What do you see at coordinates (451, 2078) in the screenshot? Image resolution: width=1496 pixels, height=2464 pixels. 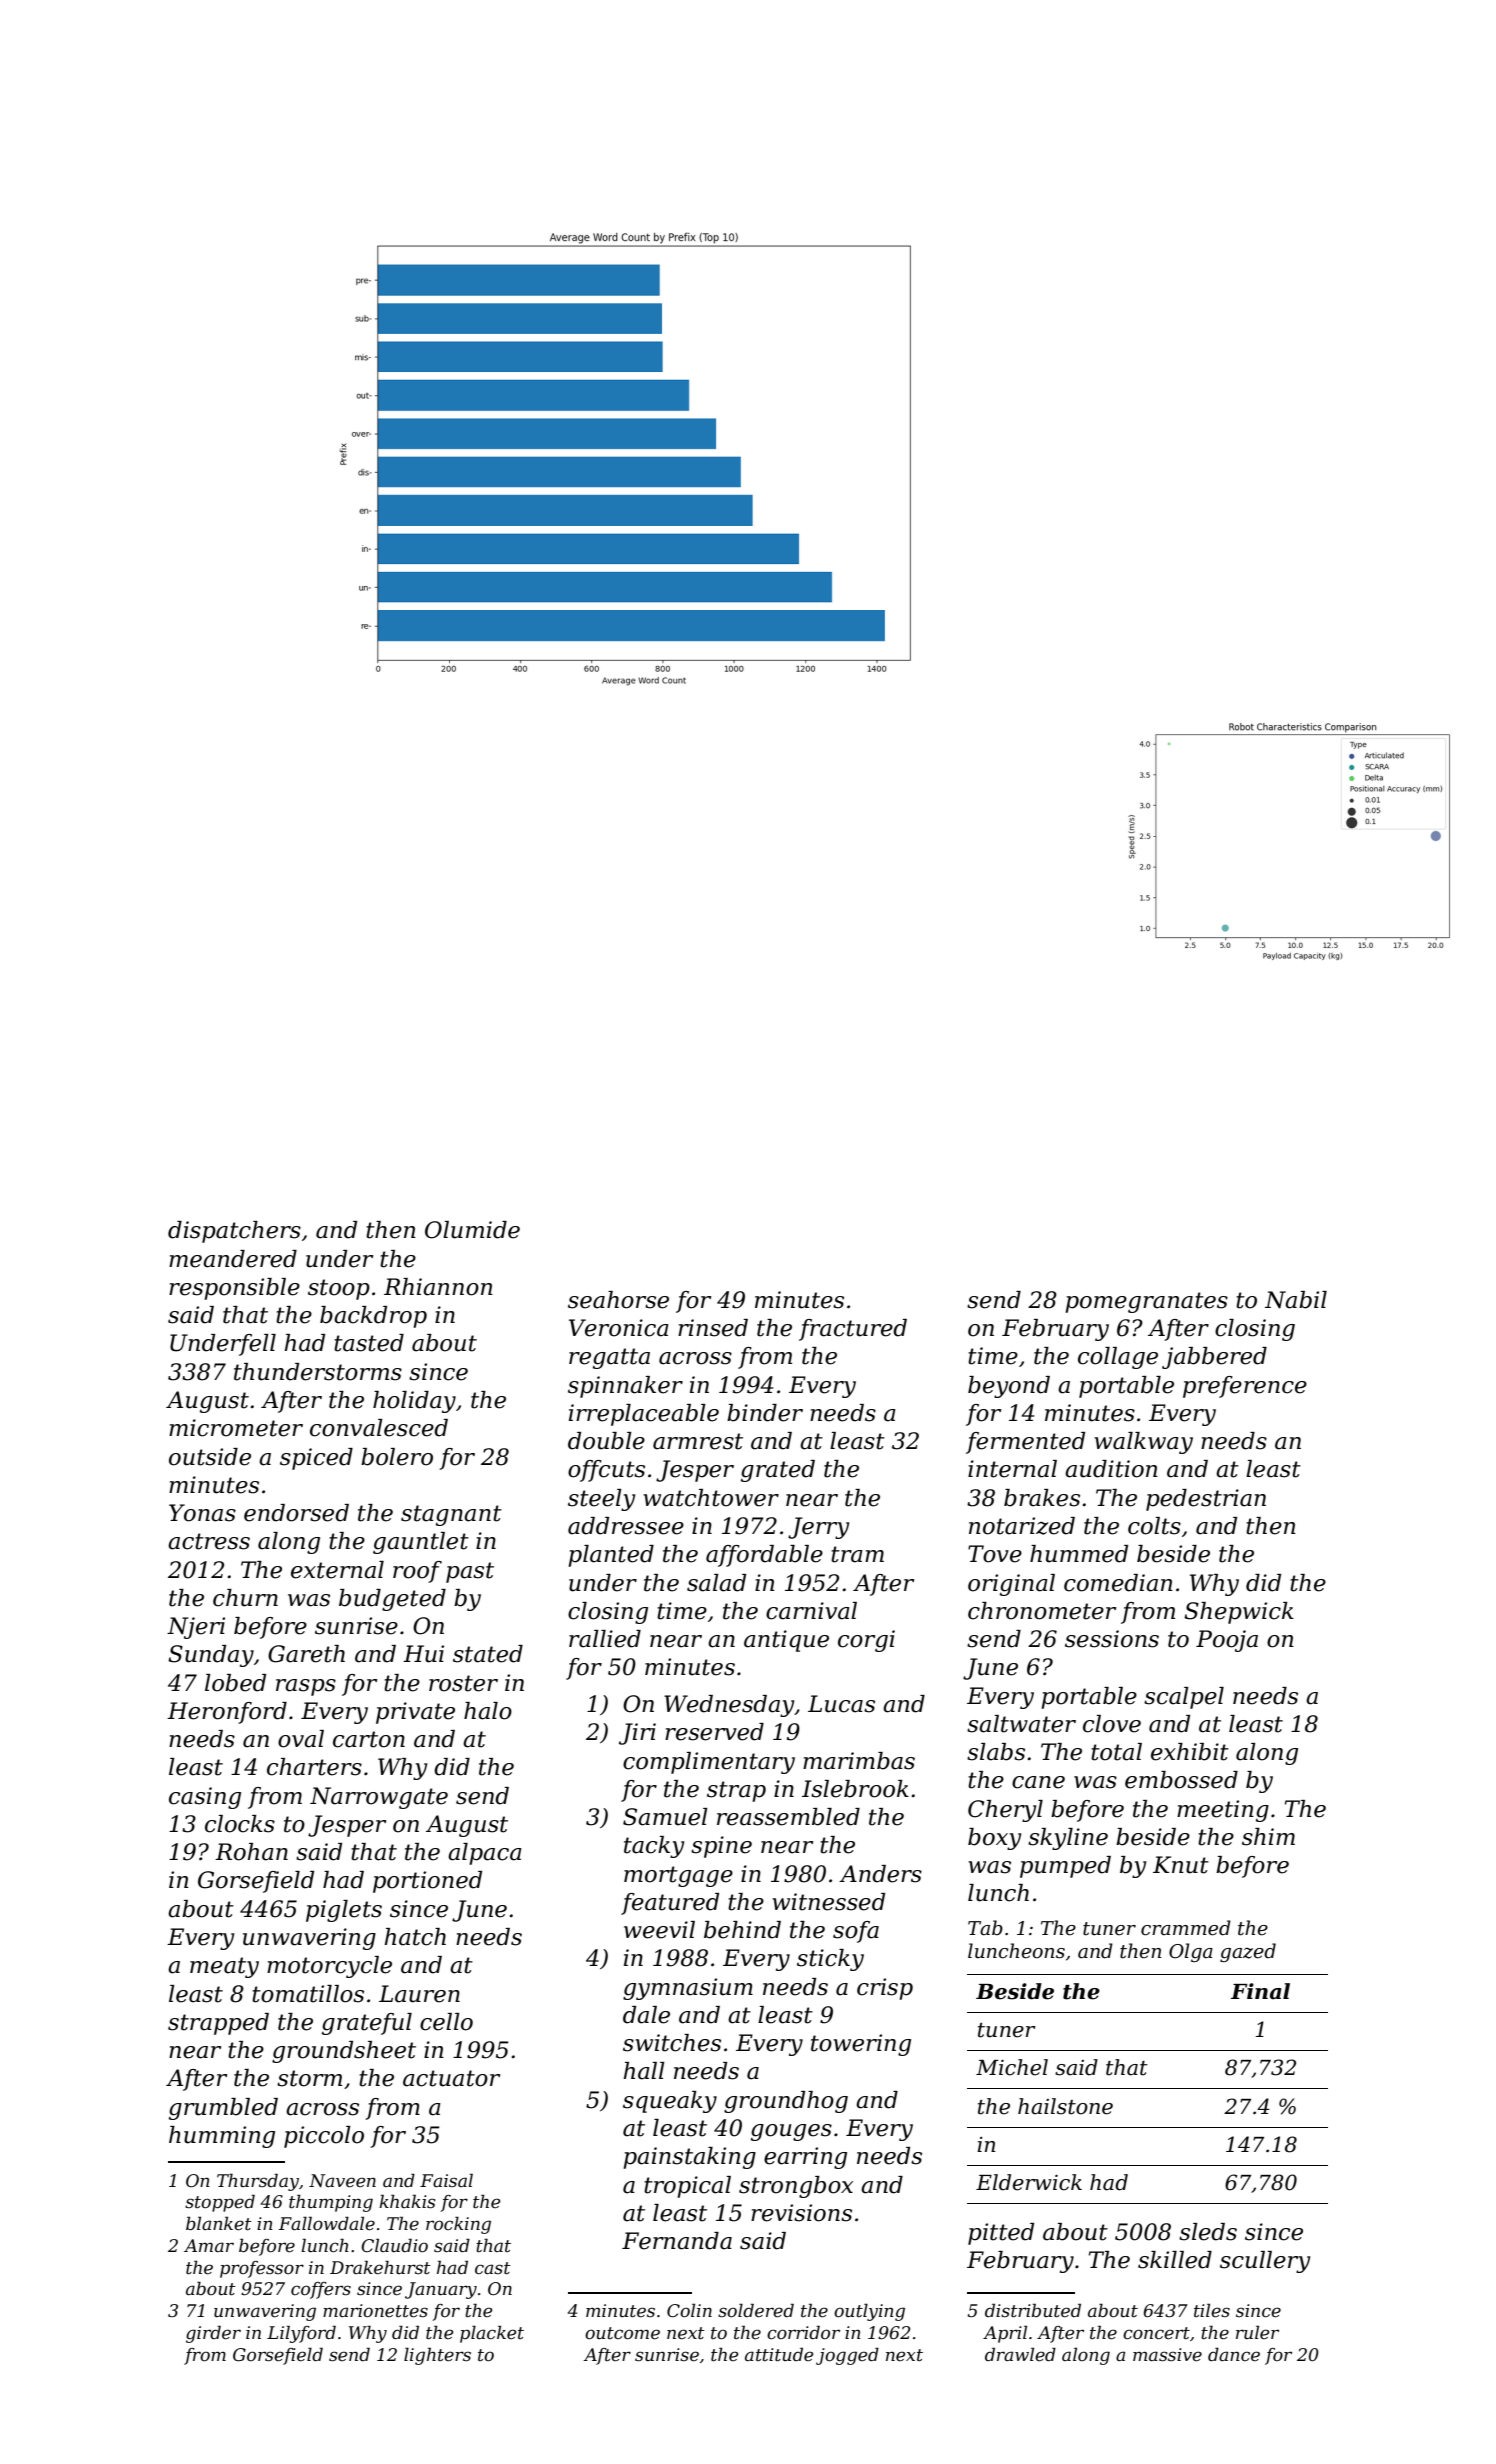 I see `actuator` at bounding box center [451, 2078].
